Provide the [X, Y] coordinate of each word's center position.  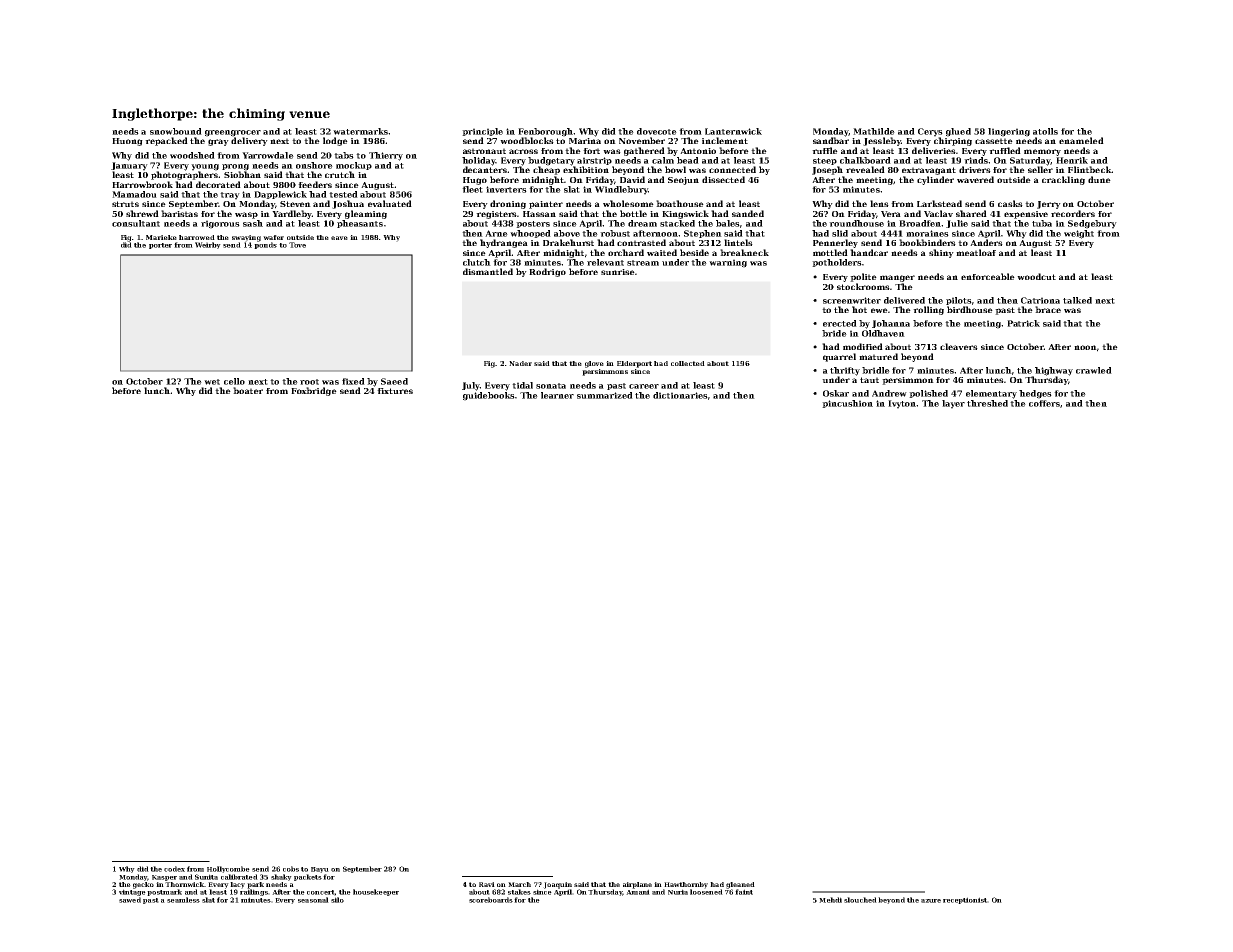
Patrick [1023, 323]
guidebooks [489, 396]
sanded [748, 213]
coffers [1044, 403]
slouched [860, 900]
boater [248, 390]
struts [125, 204]
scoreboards [491, 900]
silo [337, 900]
